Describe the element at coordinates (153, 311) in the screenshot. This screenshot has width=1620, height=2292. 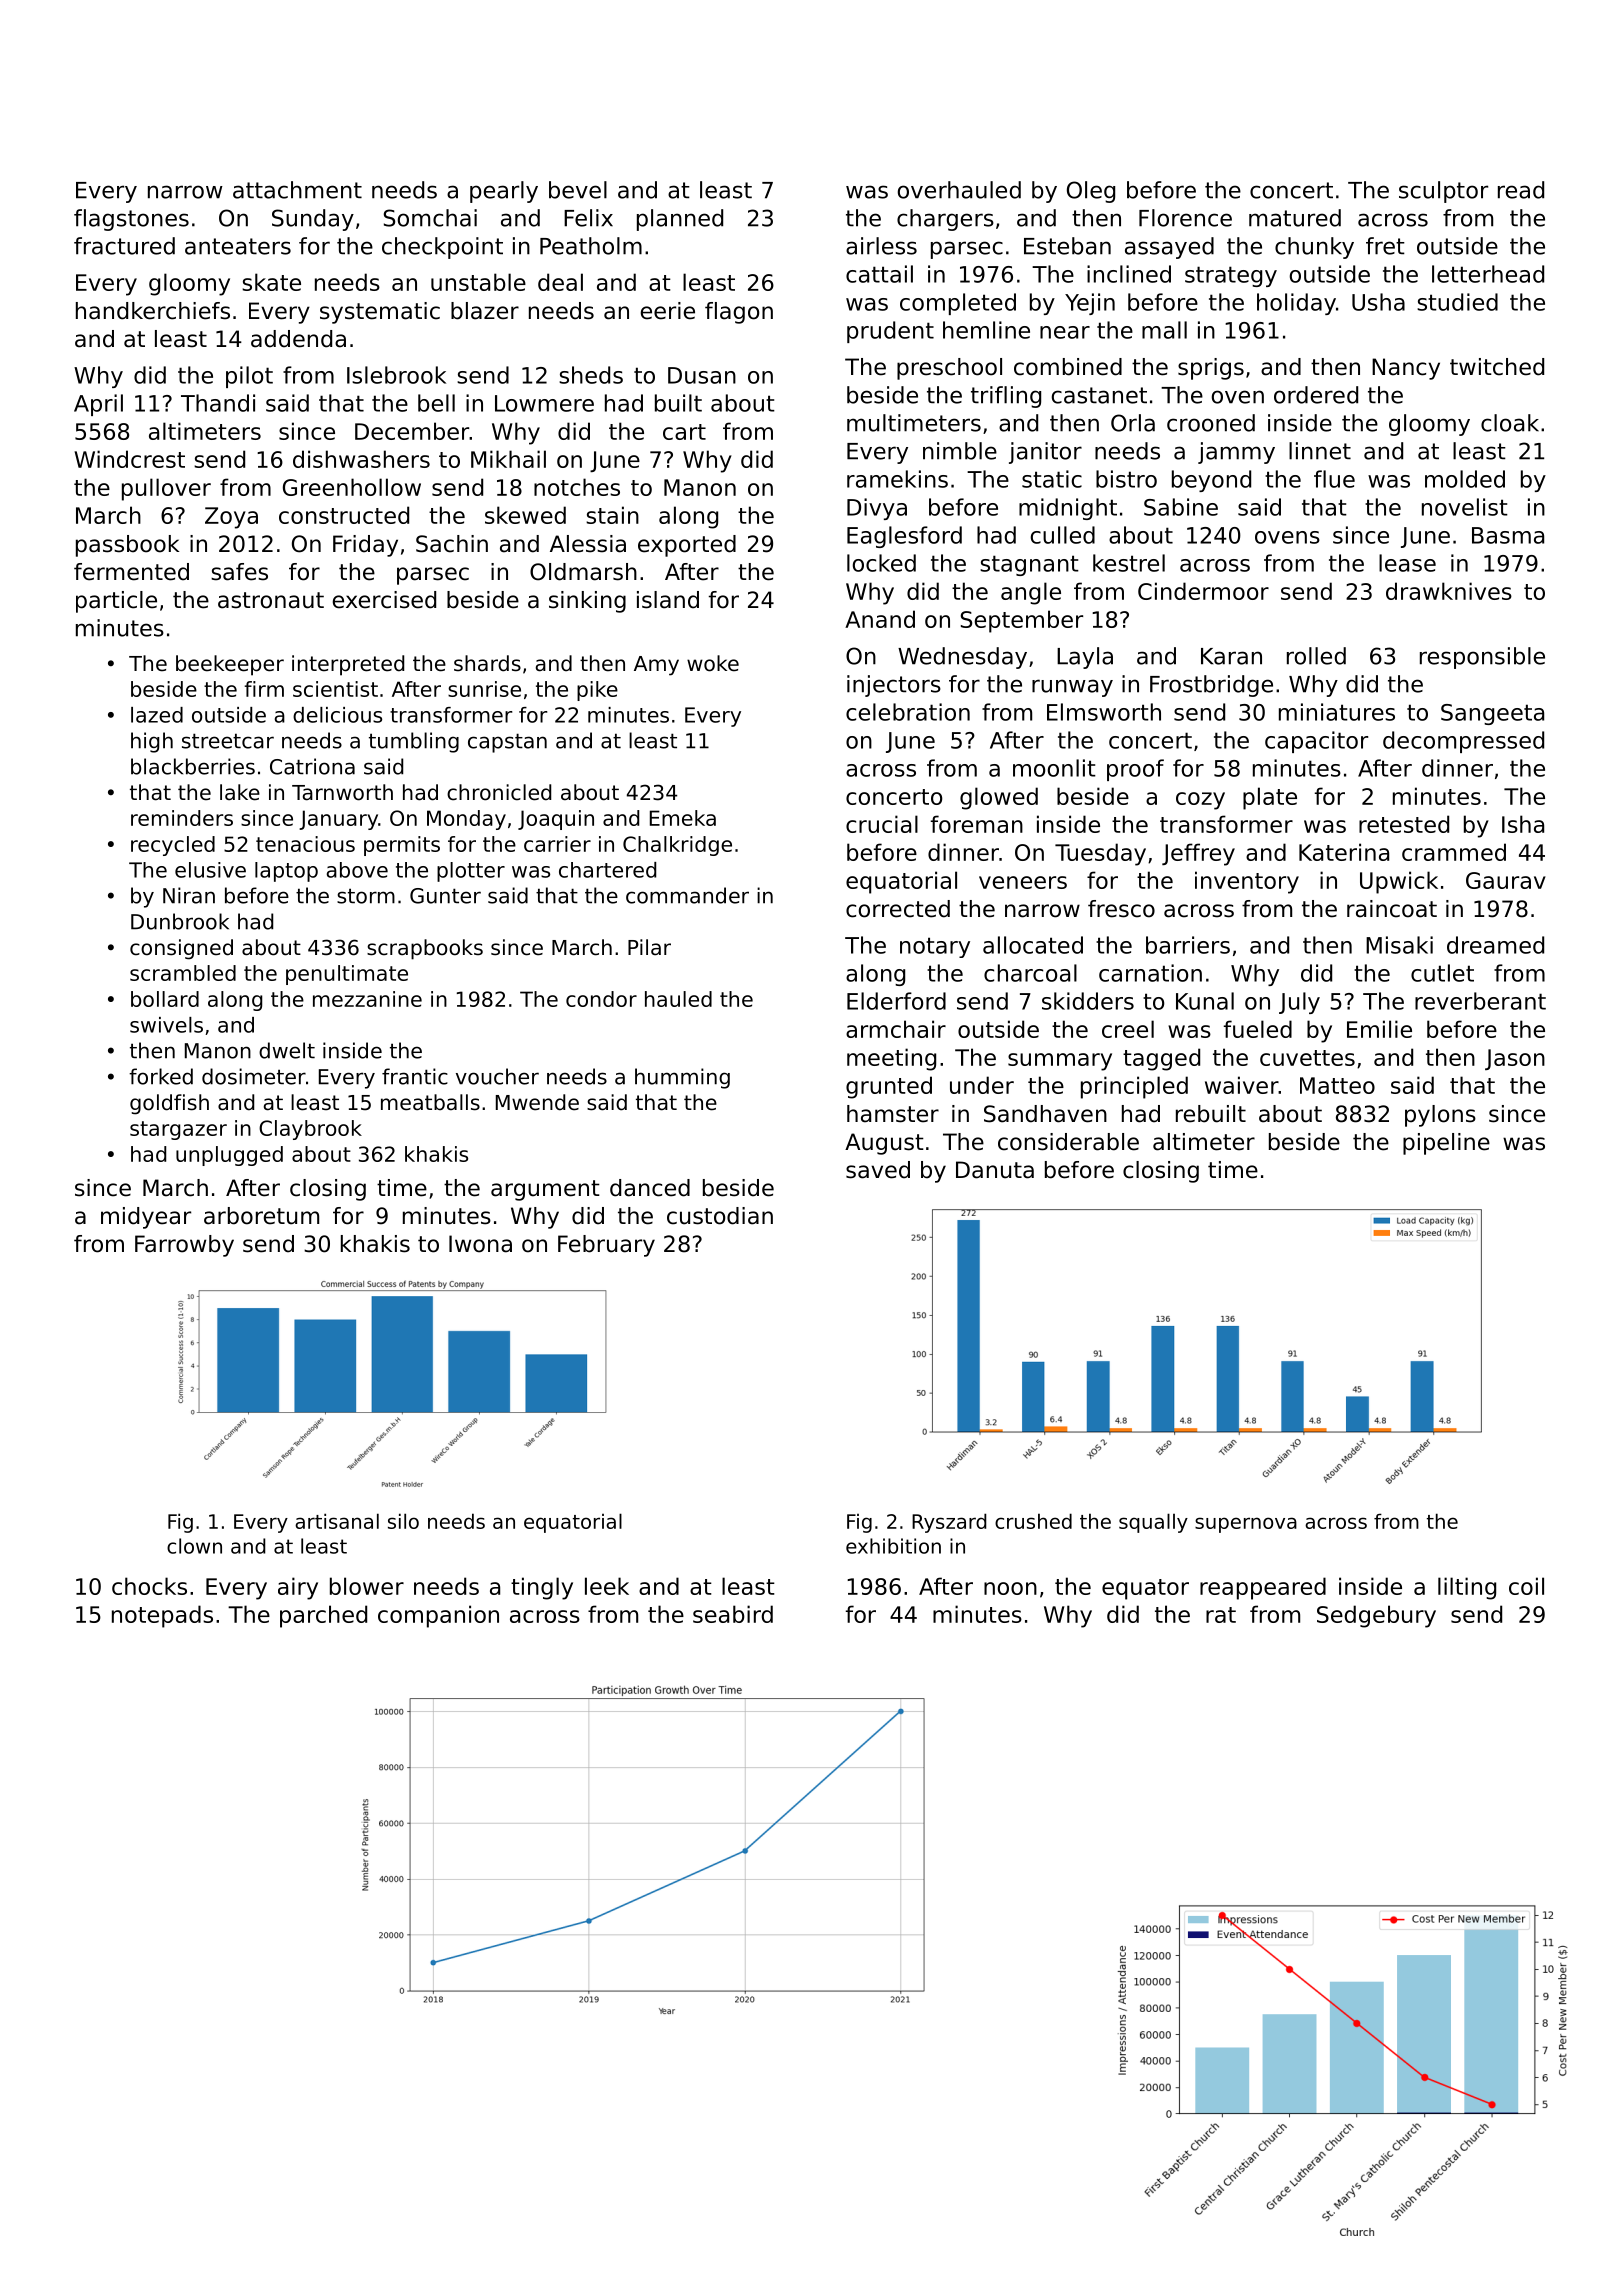
I see `handkerchiefs` at that location.
